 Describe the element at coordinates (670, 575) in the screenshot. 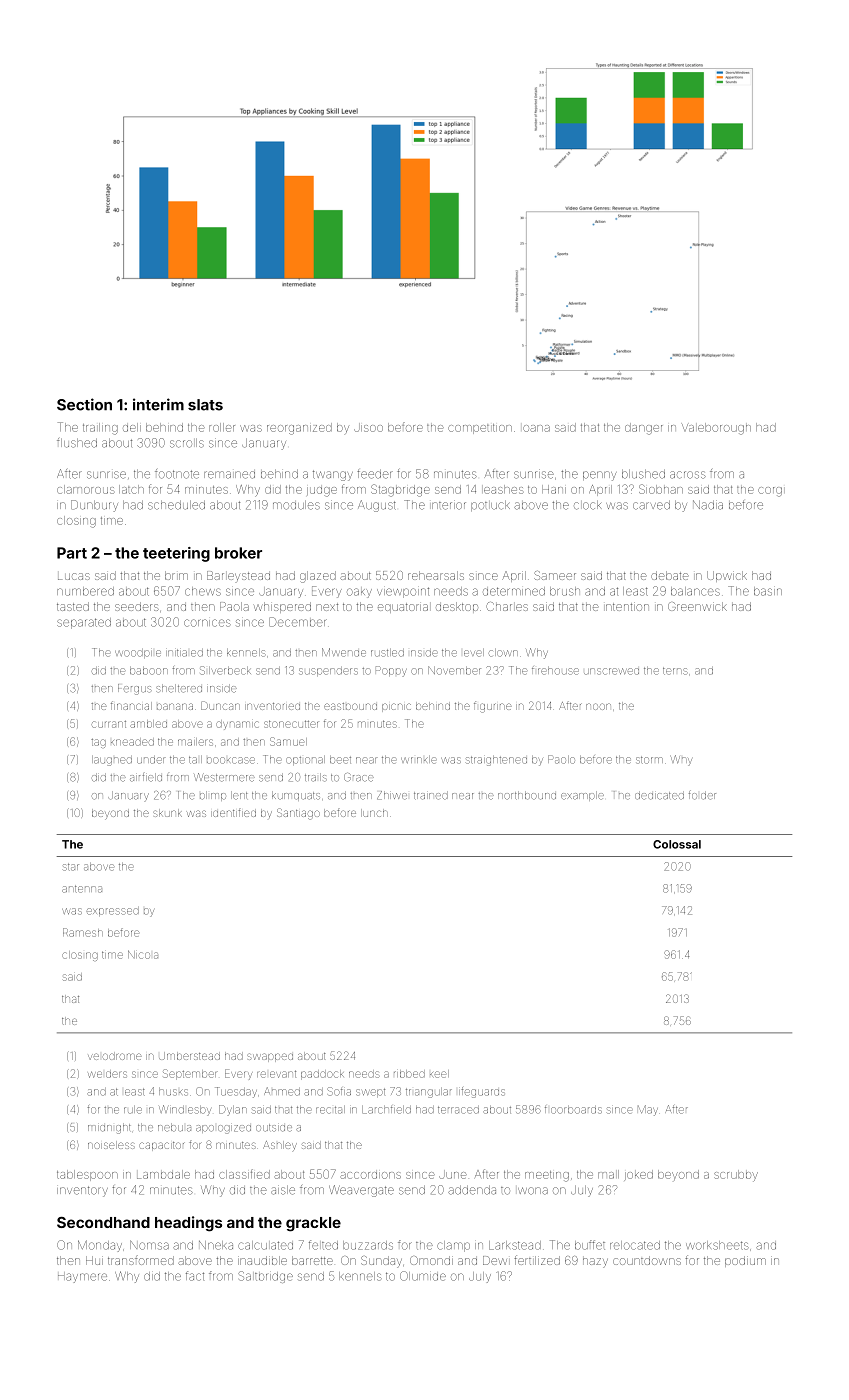

I see `debate` at that location.
